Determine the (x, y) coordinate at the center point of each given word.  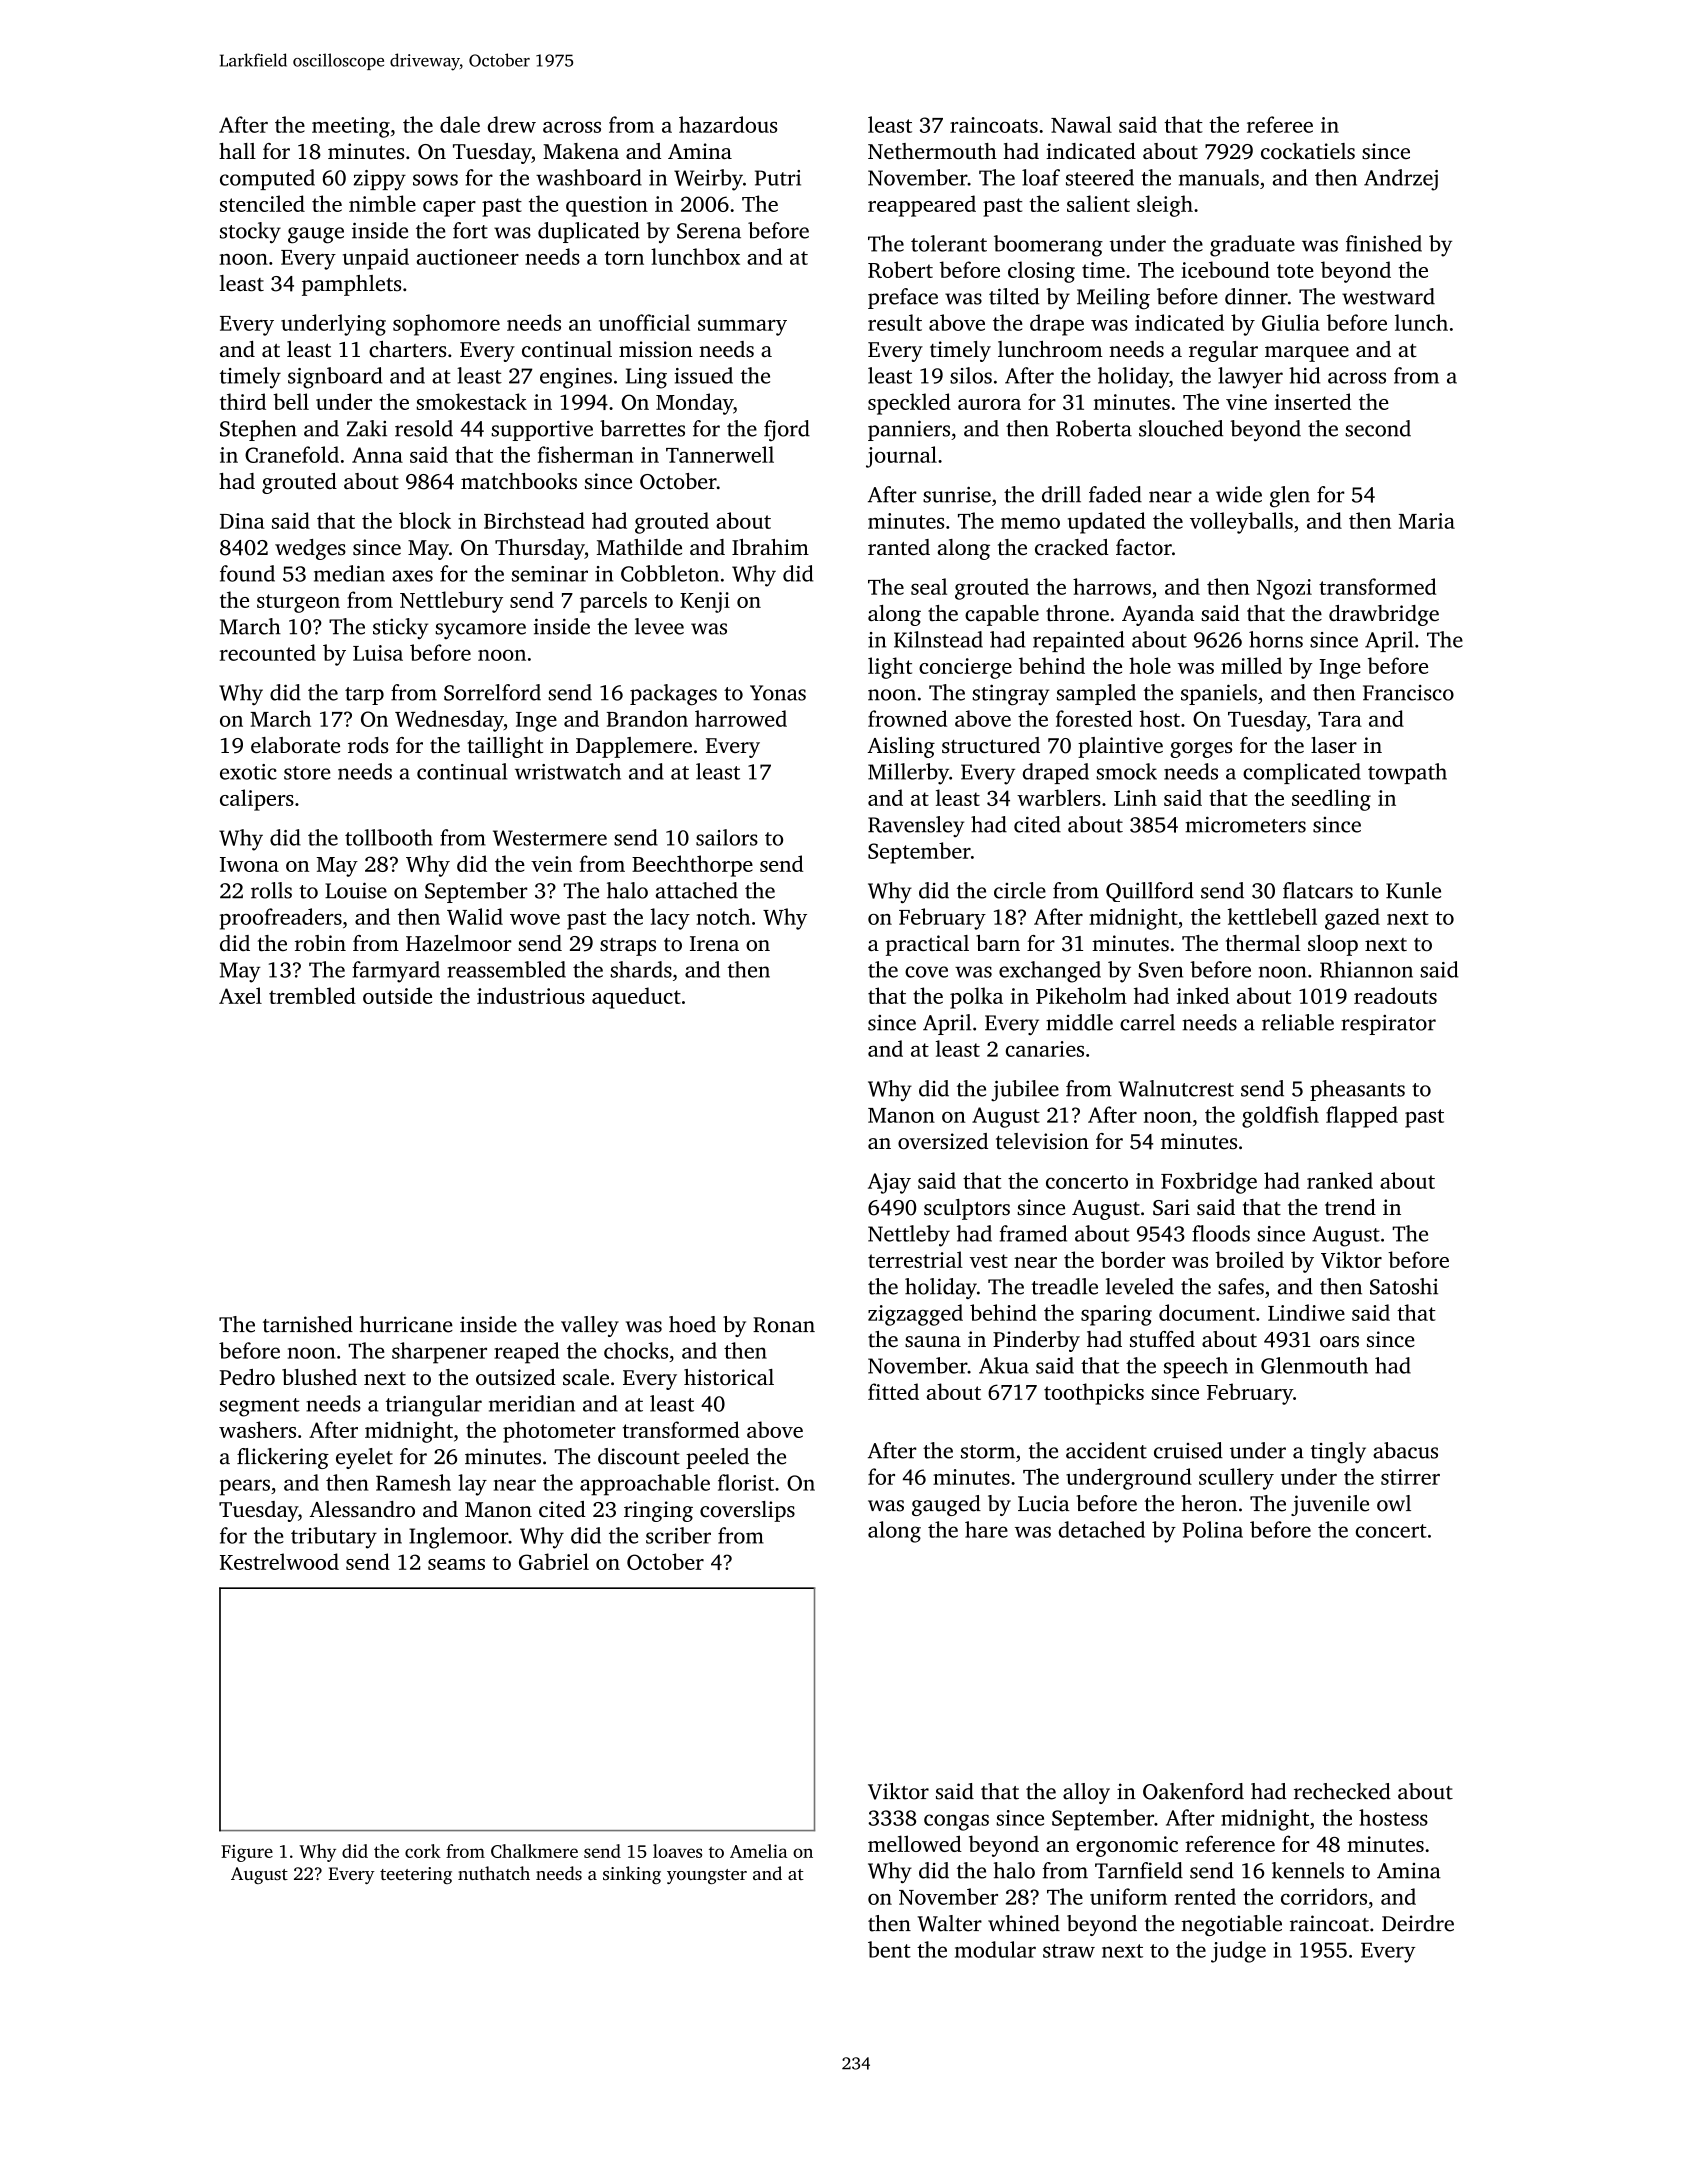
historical (729, 1377)
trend (1350, 1207)
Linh (1135, 797)
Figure (247, 1853)
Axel (240, 995)
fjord (787, 431)
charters (407, 349)
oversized (943, 1141)
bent (889, 1949)
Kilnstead (938, 639)
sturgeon (298, 603)
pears (245, 1487)
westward (1388, 296)
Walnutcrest (1176, 1088)
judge (1238, 1952)
